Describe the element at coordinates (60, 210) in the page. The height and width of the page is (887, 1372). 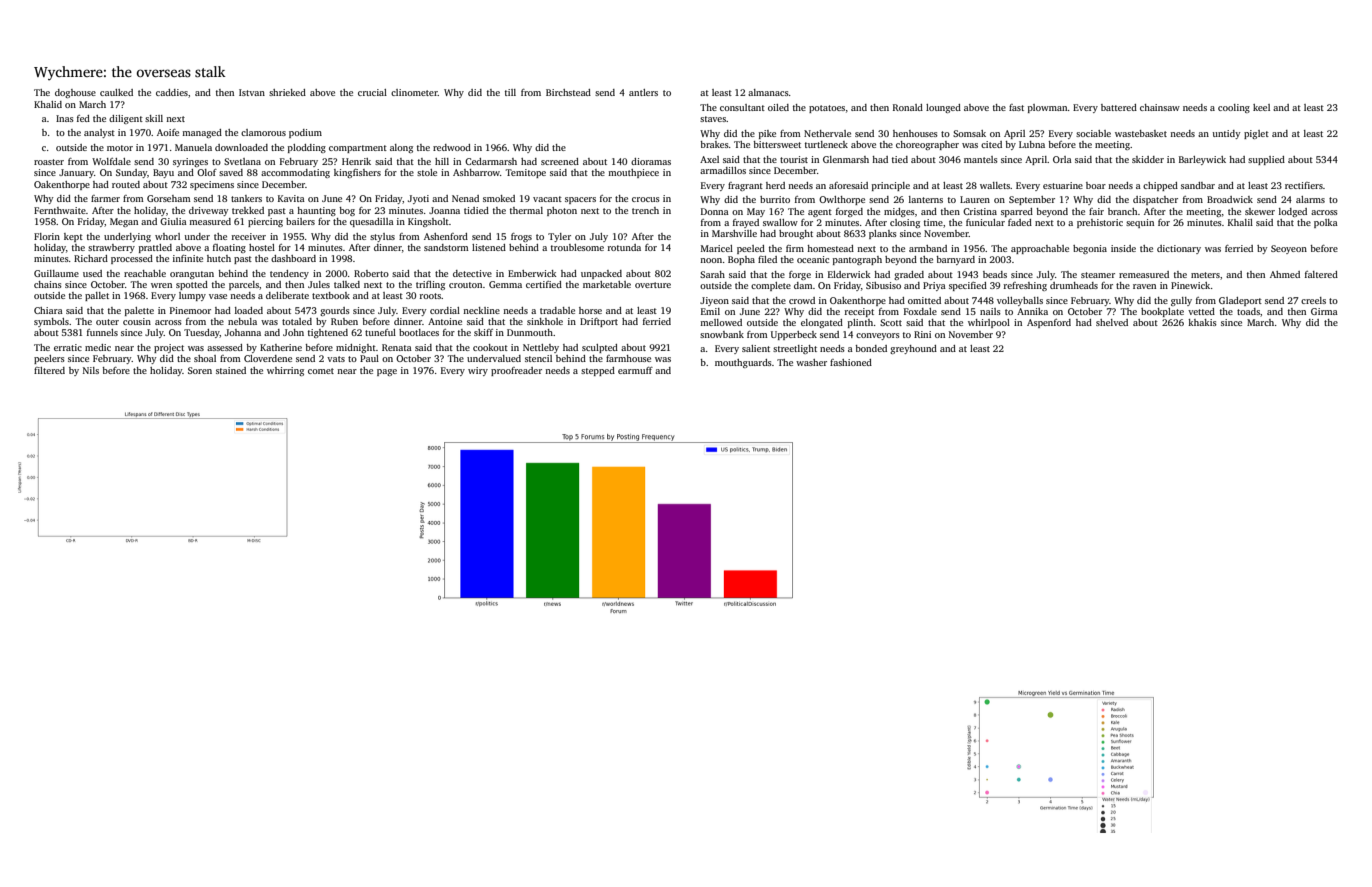
I see `Fernthwaite` at that location.
